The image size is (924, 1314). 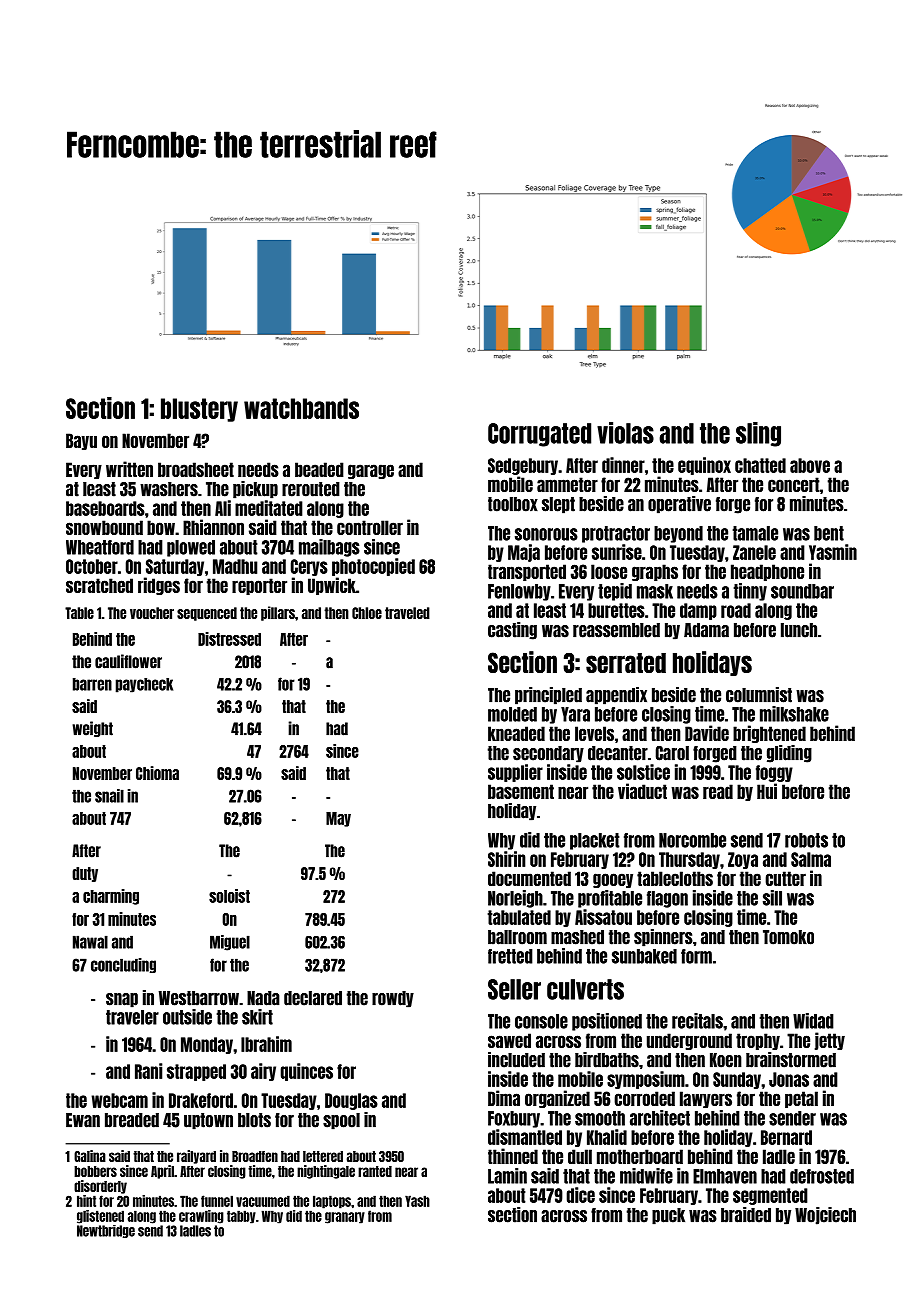 What do you see at coordinates (516, 733) in the document?
I see `kneaded` at bounding box center [516, 733].
